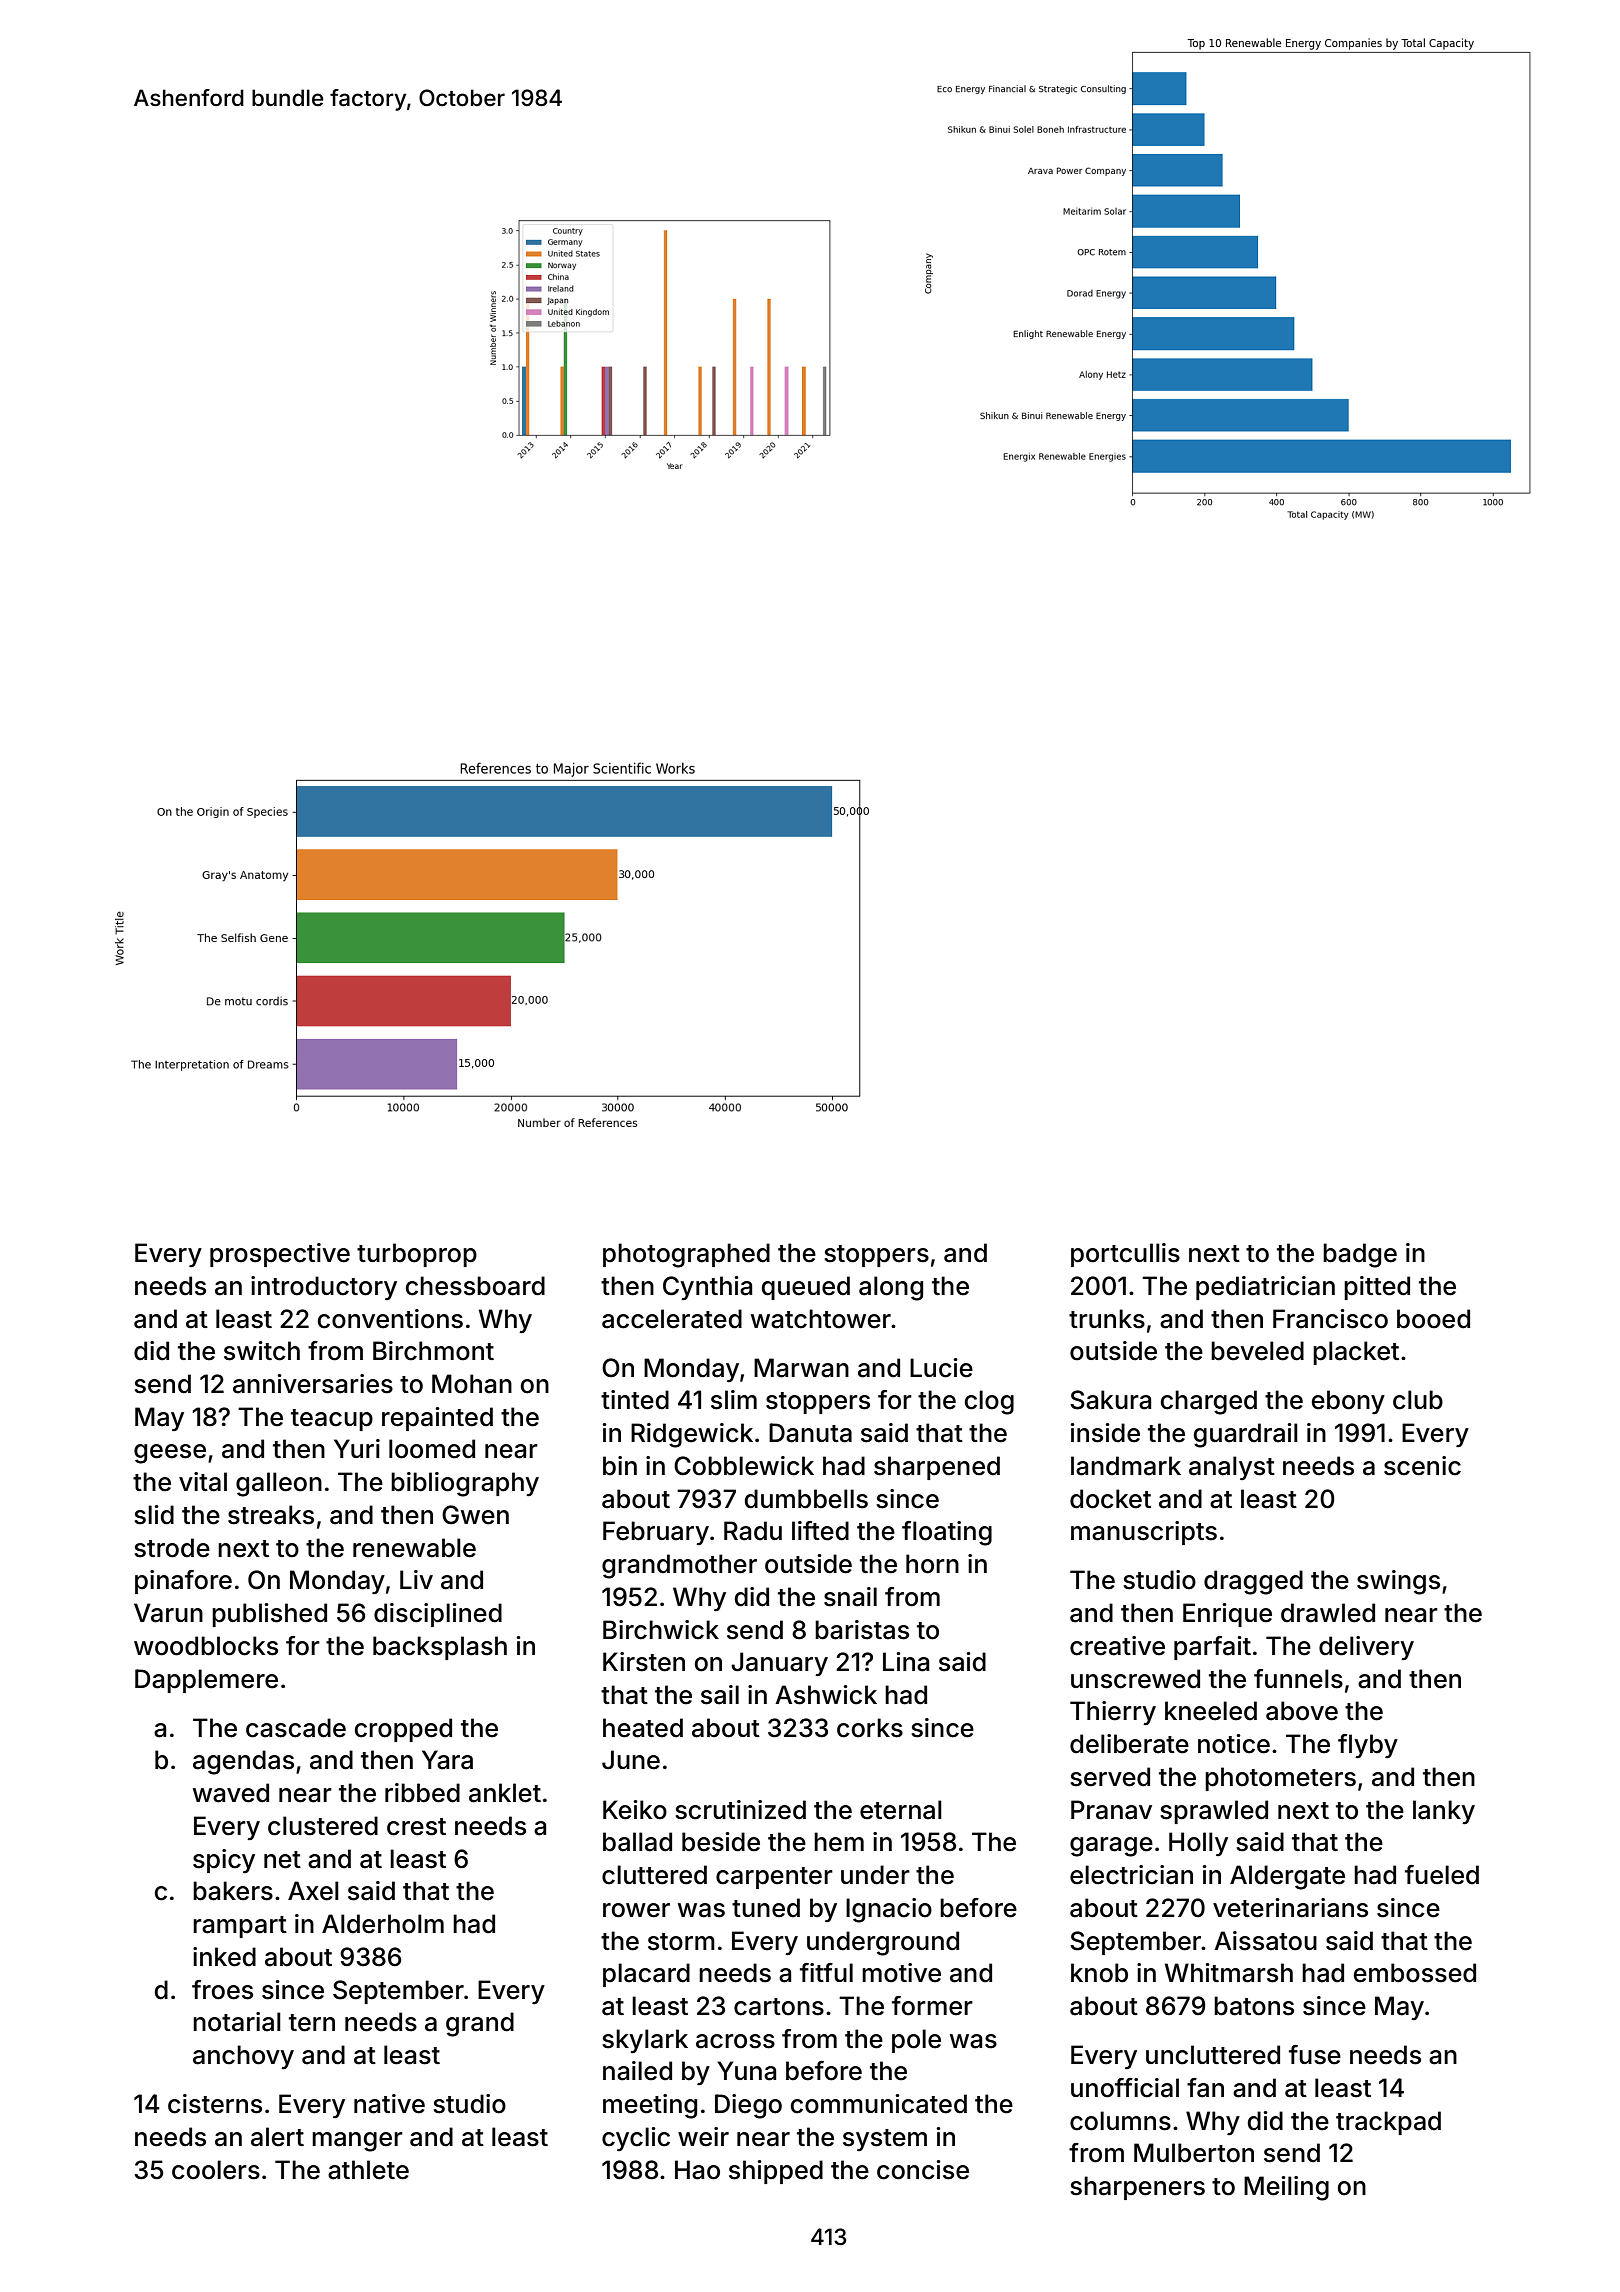  What do you see at coordinates (216, 2170) in the screenshot?
I see `coolers` at bounding box center [216, 2170].
